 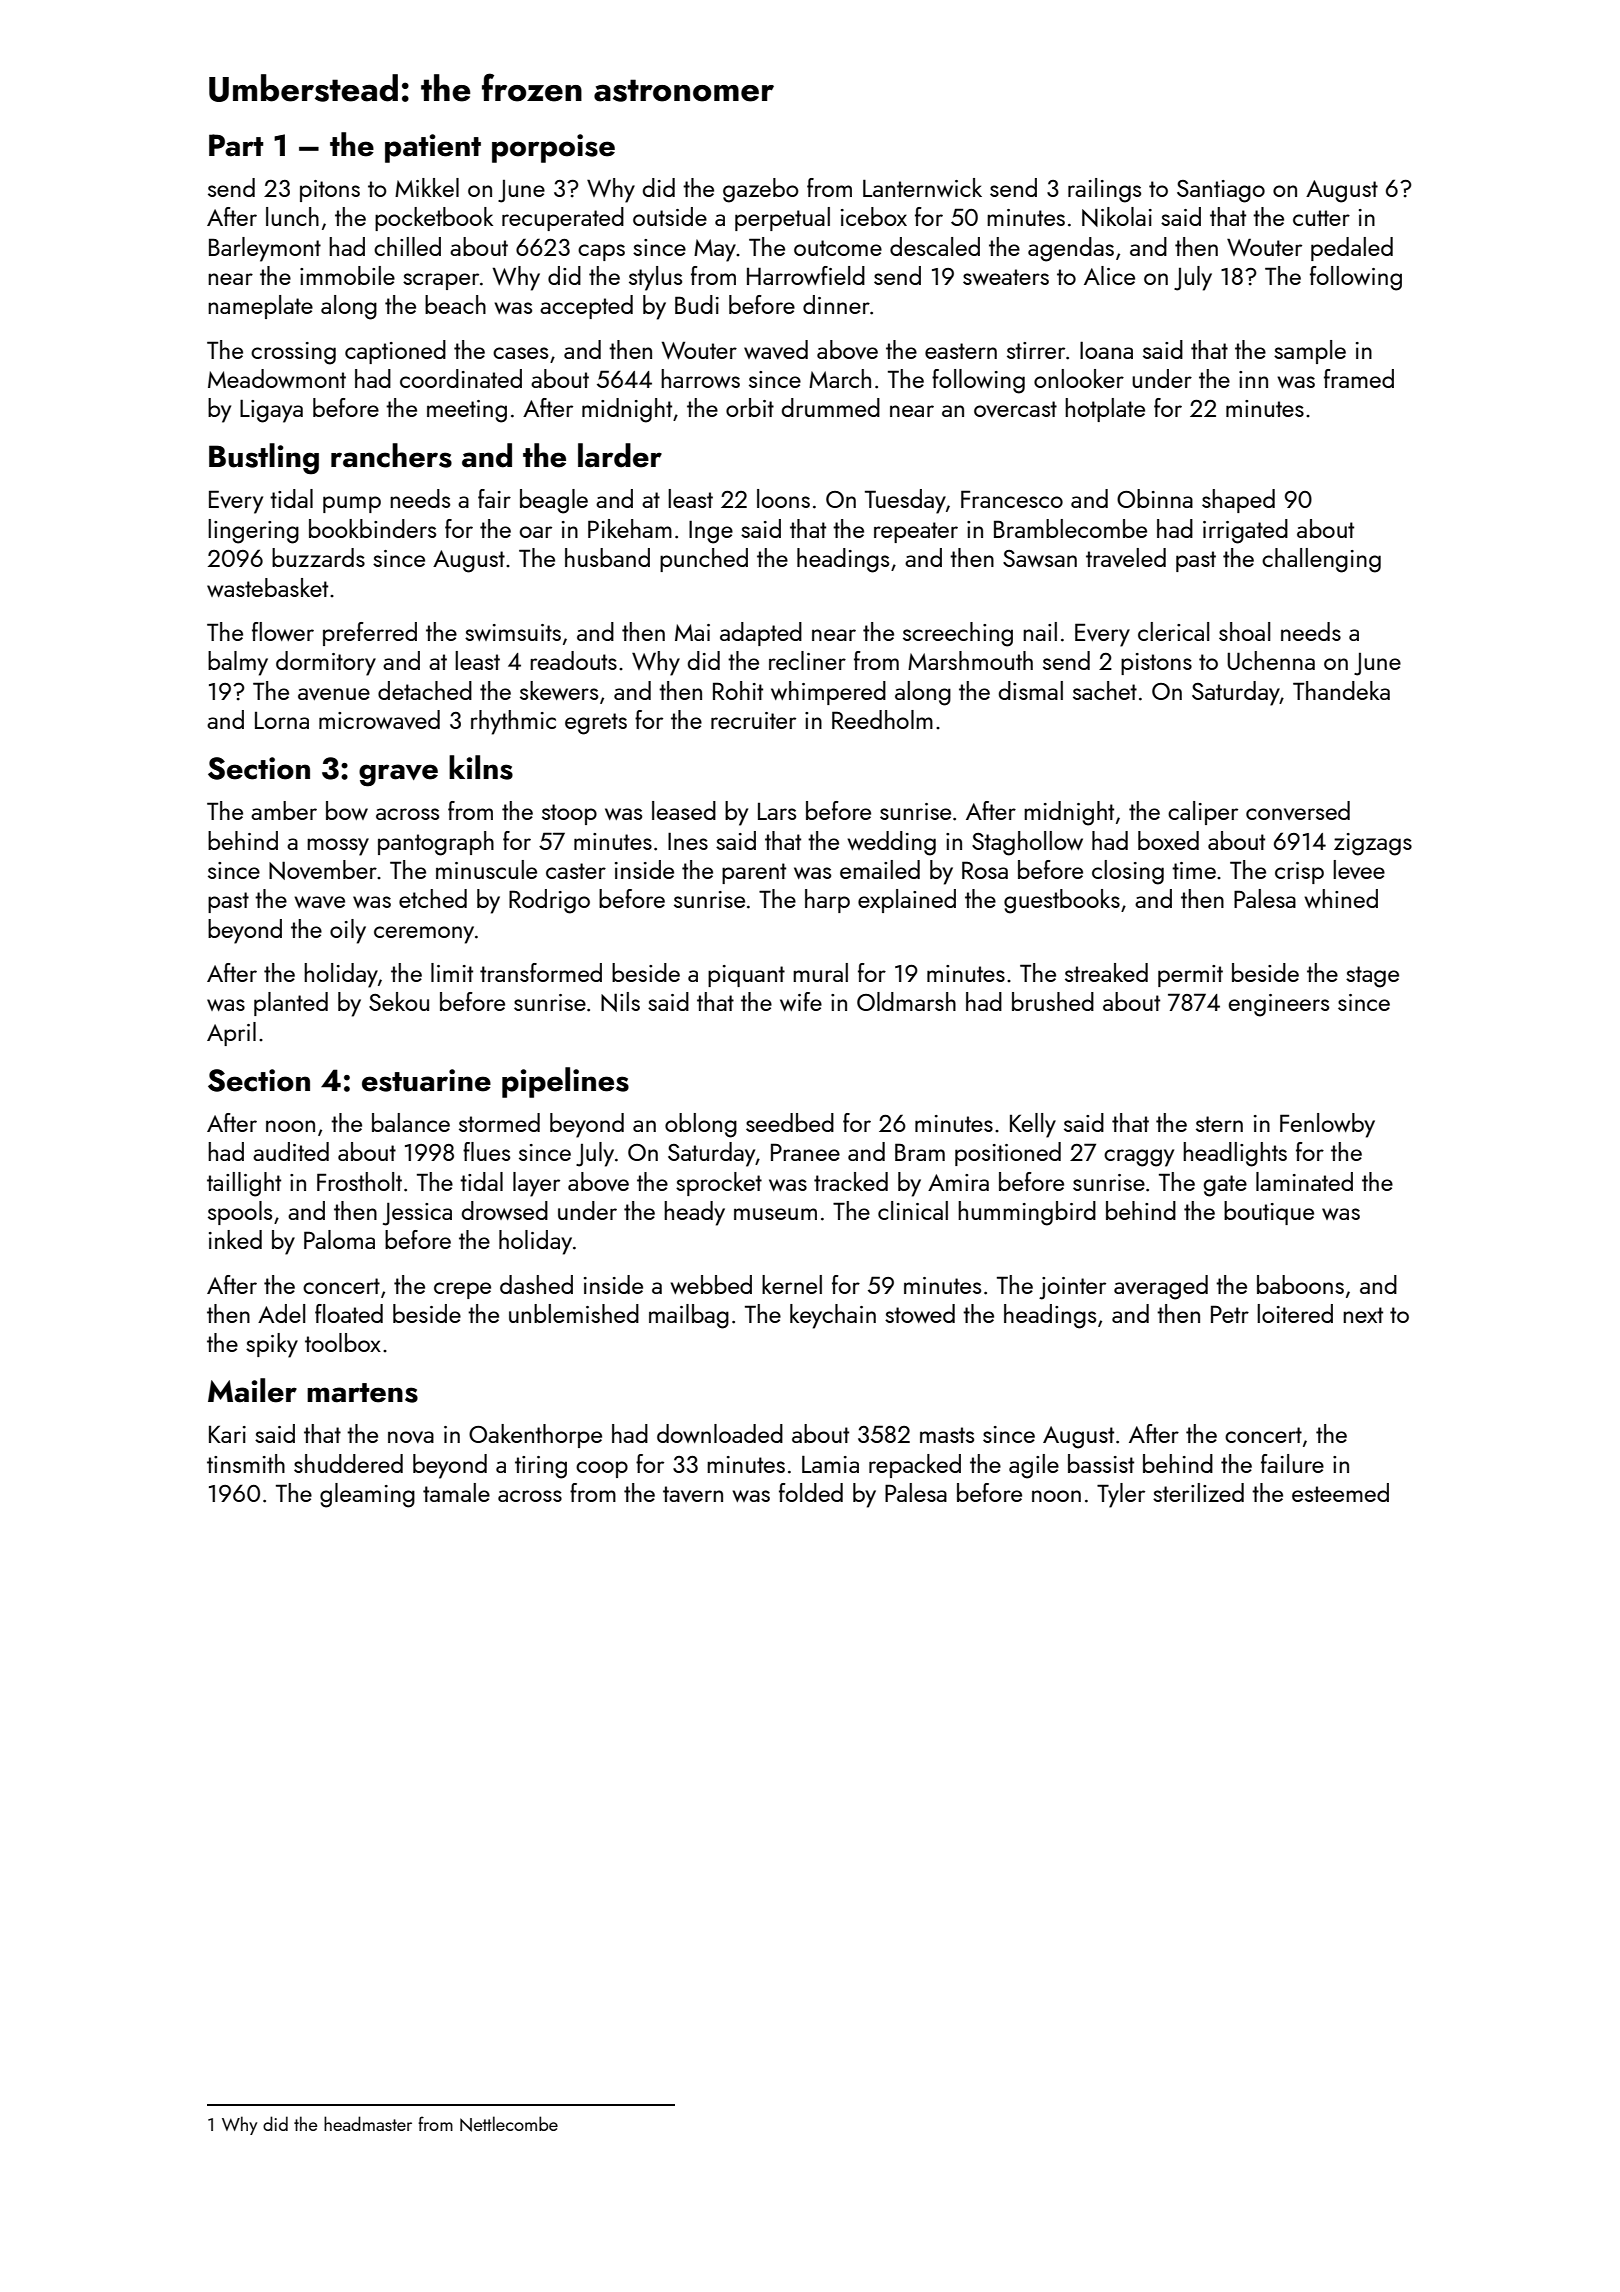 I want to click on headmaster, so click(x=368, y=2123).
